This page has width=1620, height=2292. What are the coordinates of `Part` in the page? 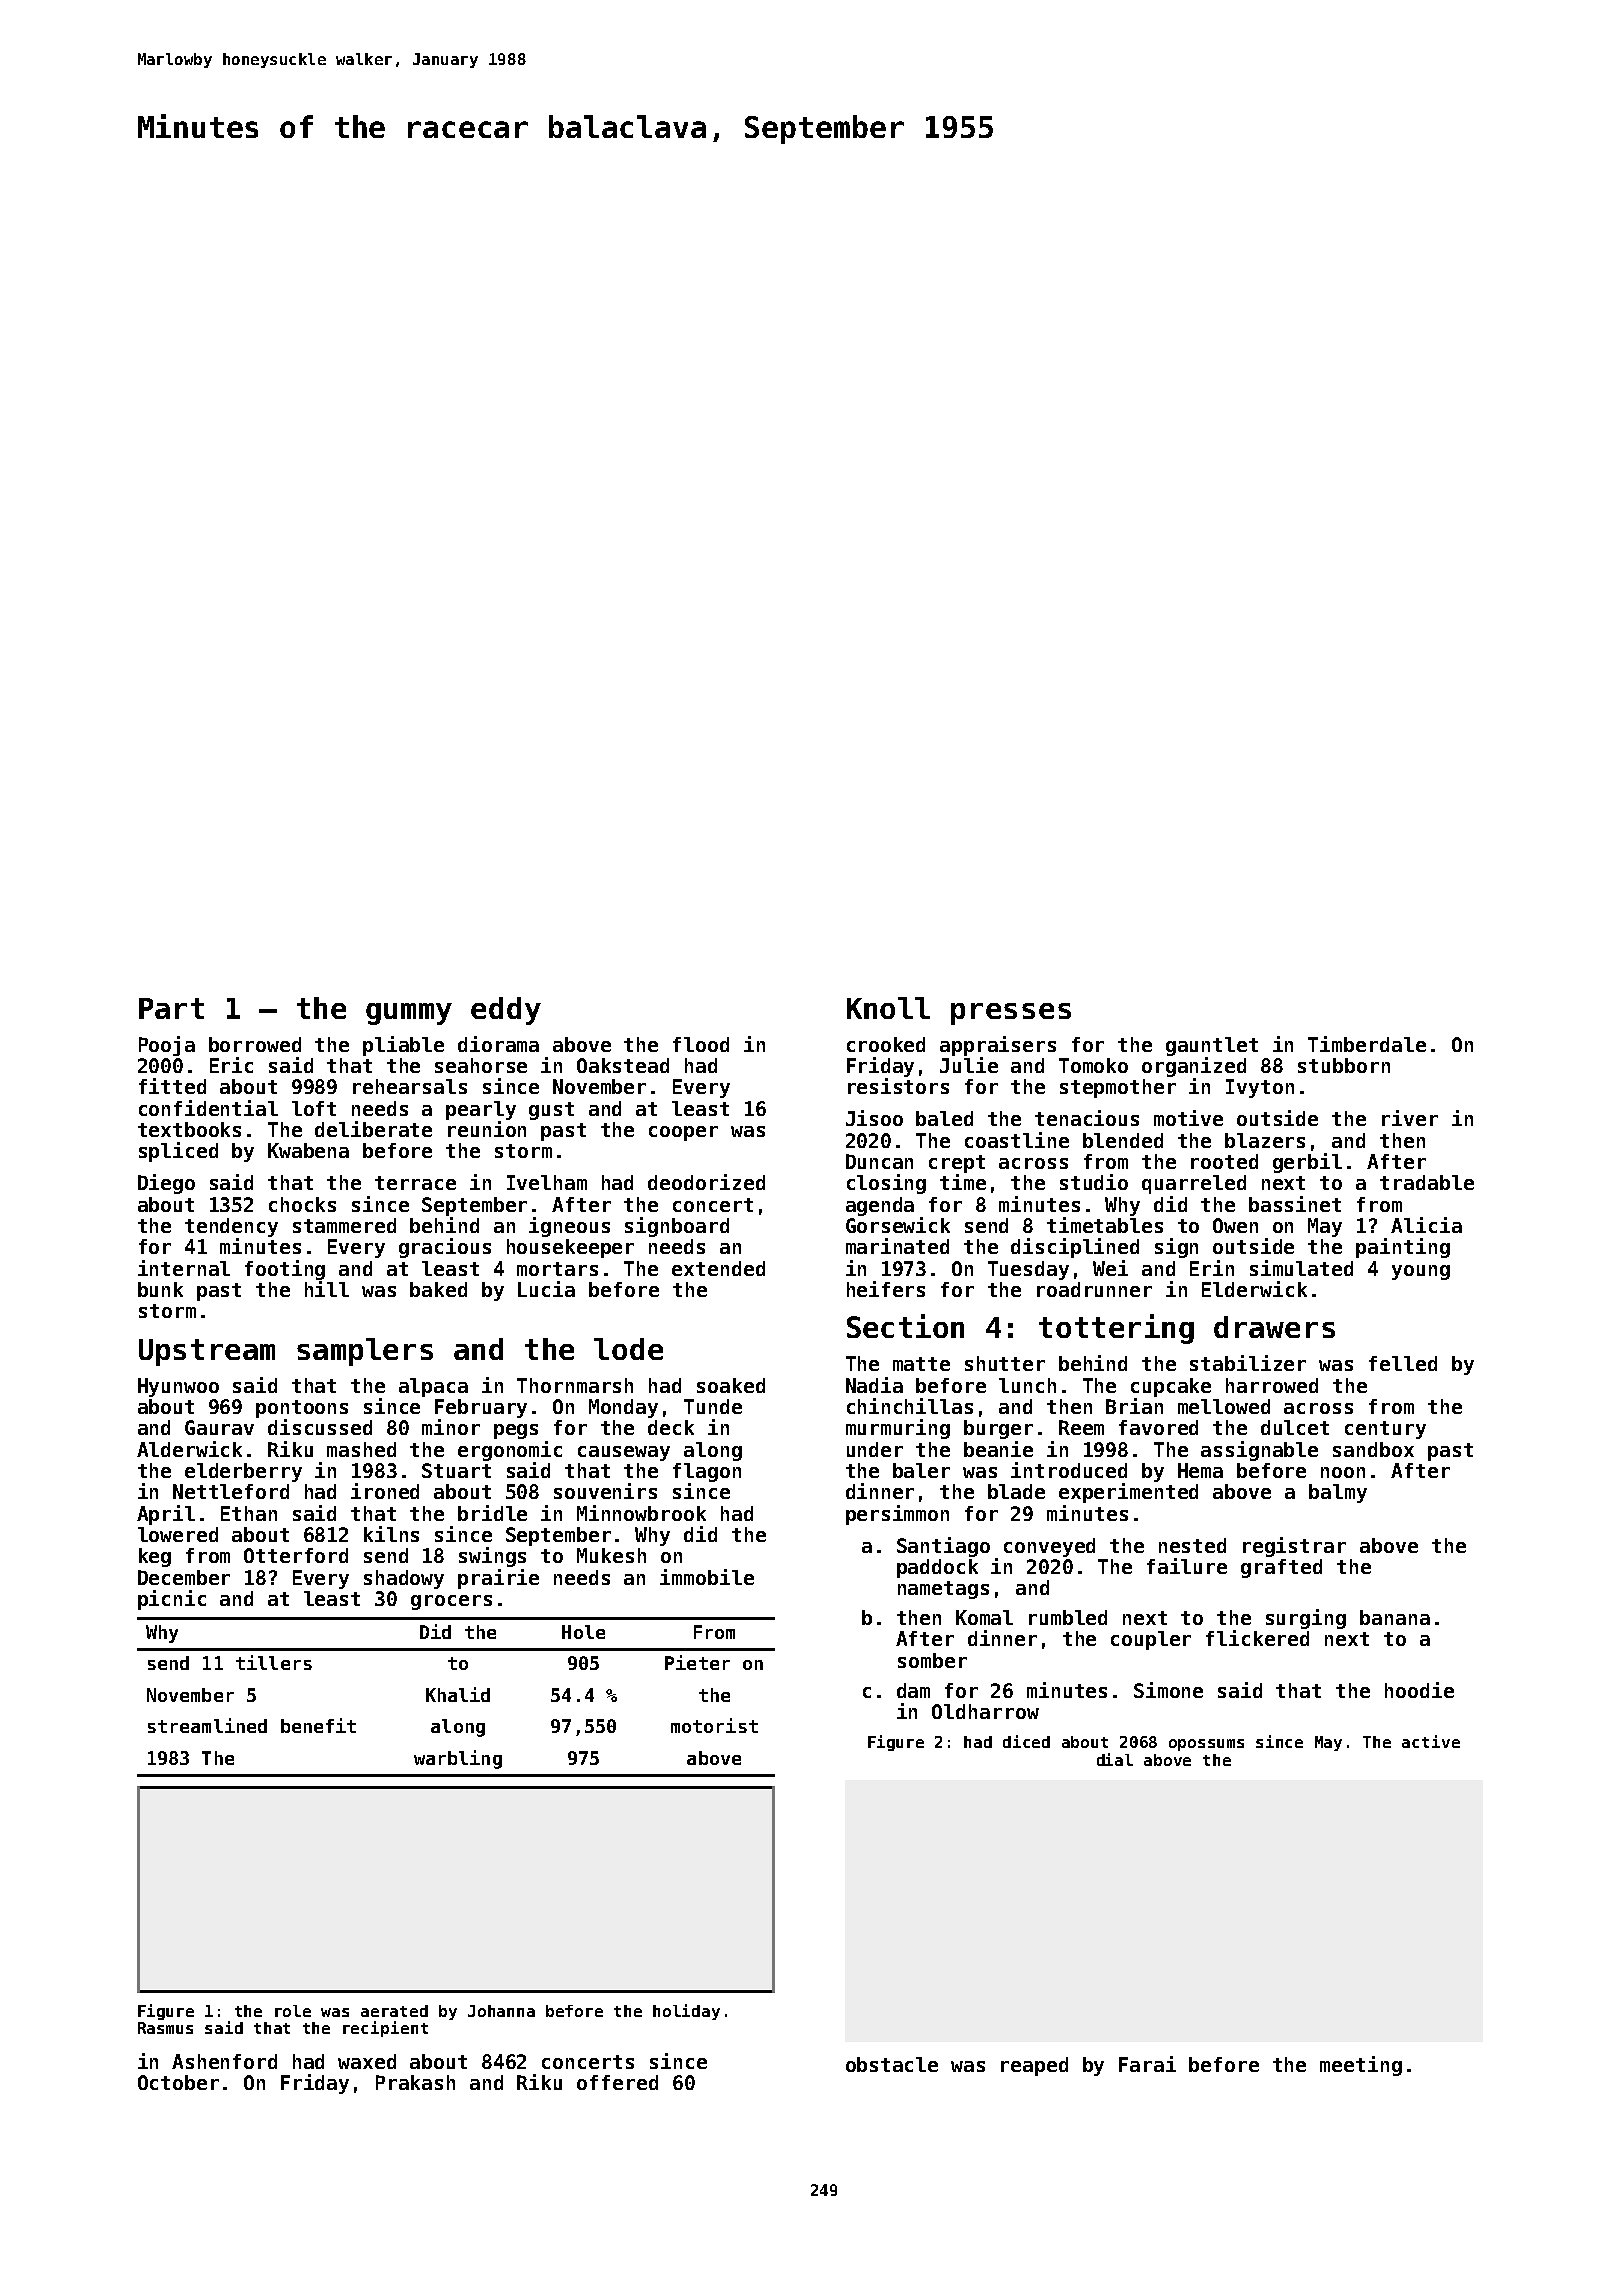 It's located at (171, 1008).
